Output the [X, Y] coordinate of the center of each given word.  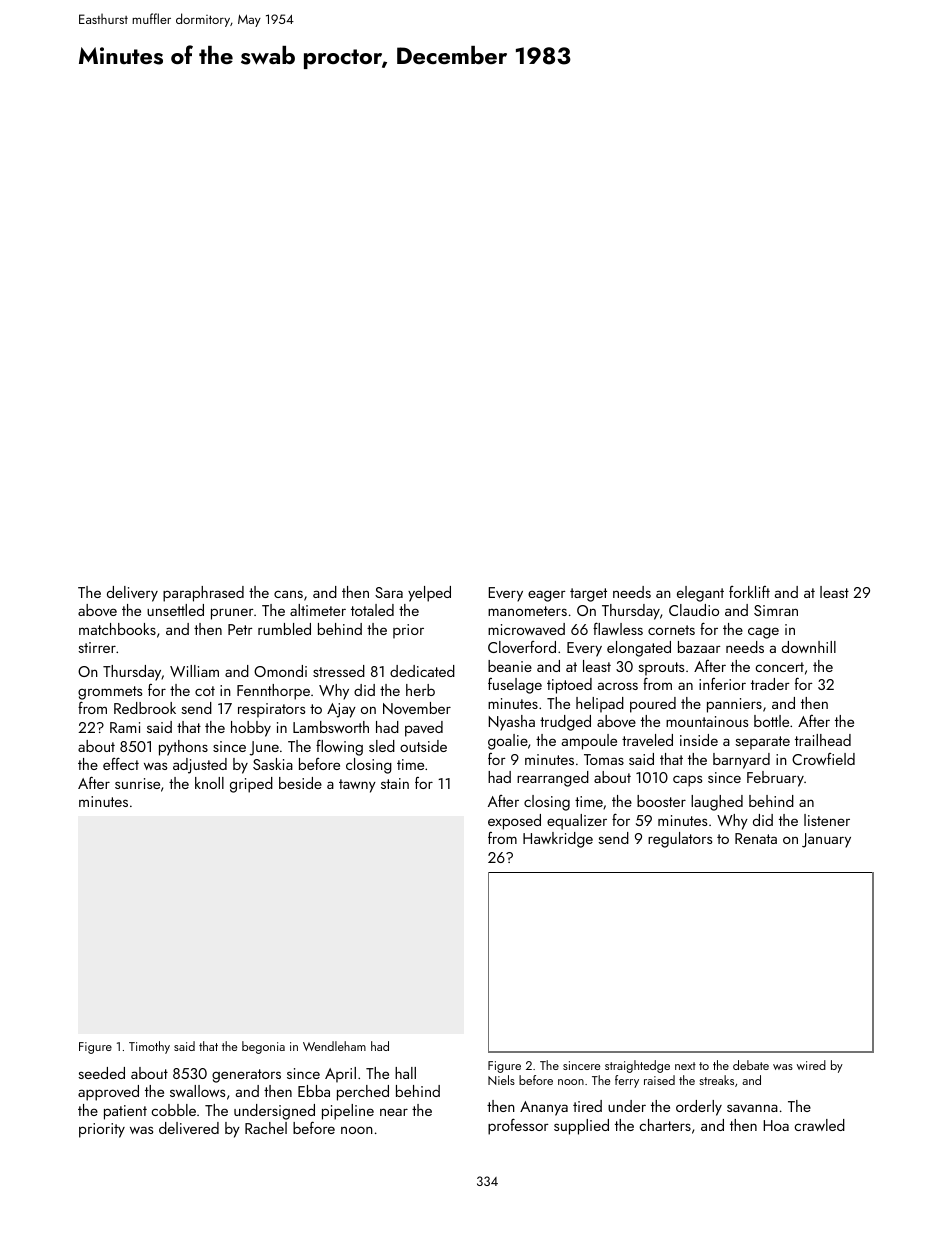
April [340, 1075]
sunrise [137, 783]
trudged [565, 723]
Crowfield [823, 759]
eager [547, 596]
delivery [132, 594]
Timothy [149, 1047]
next [685, 1066]
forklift [749, 592]
